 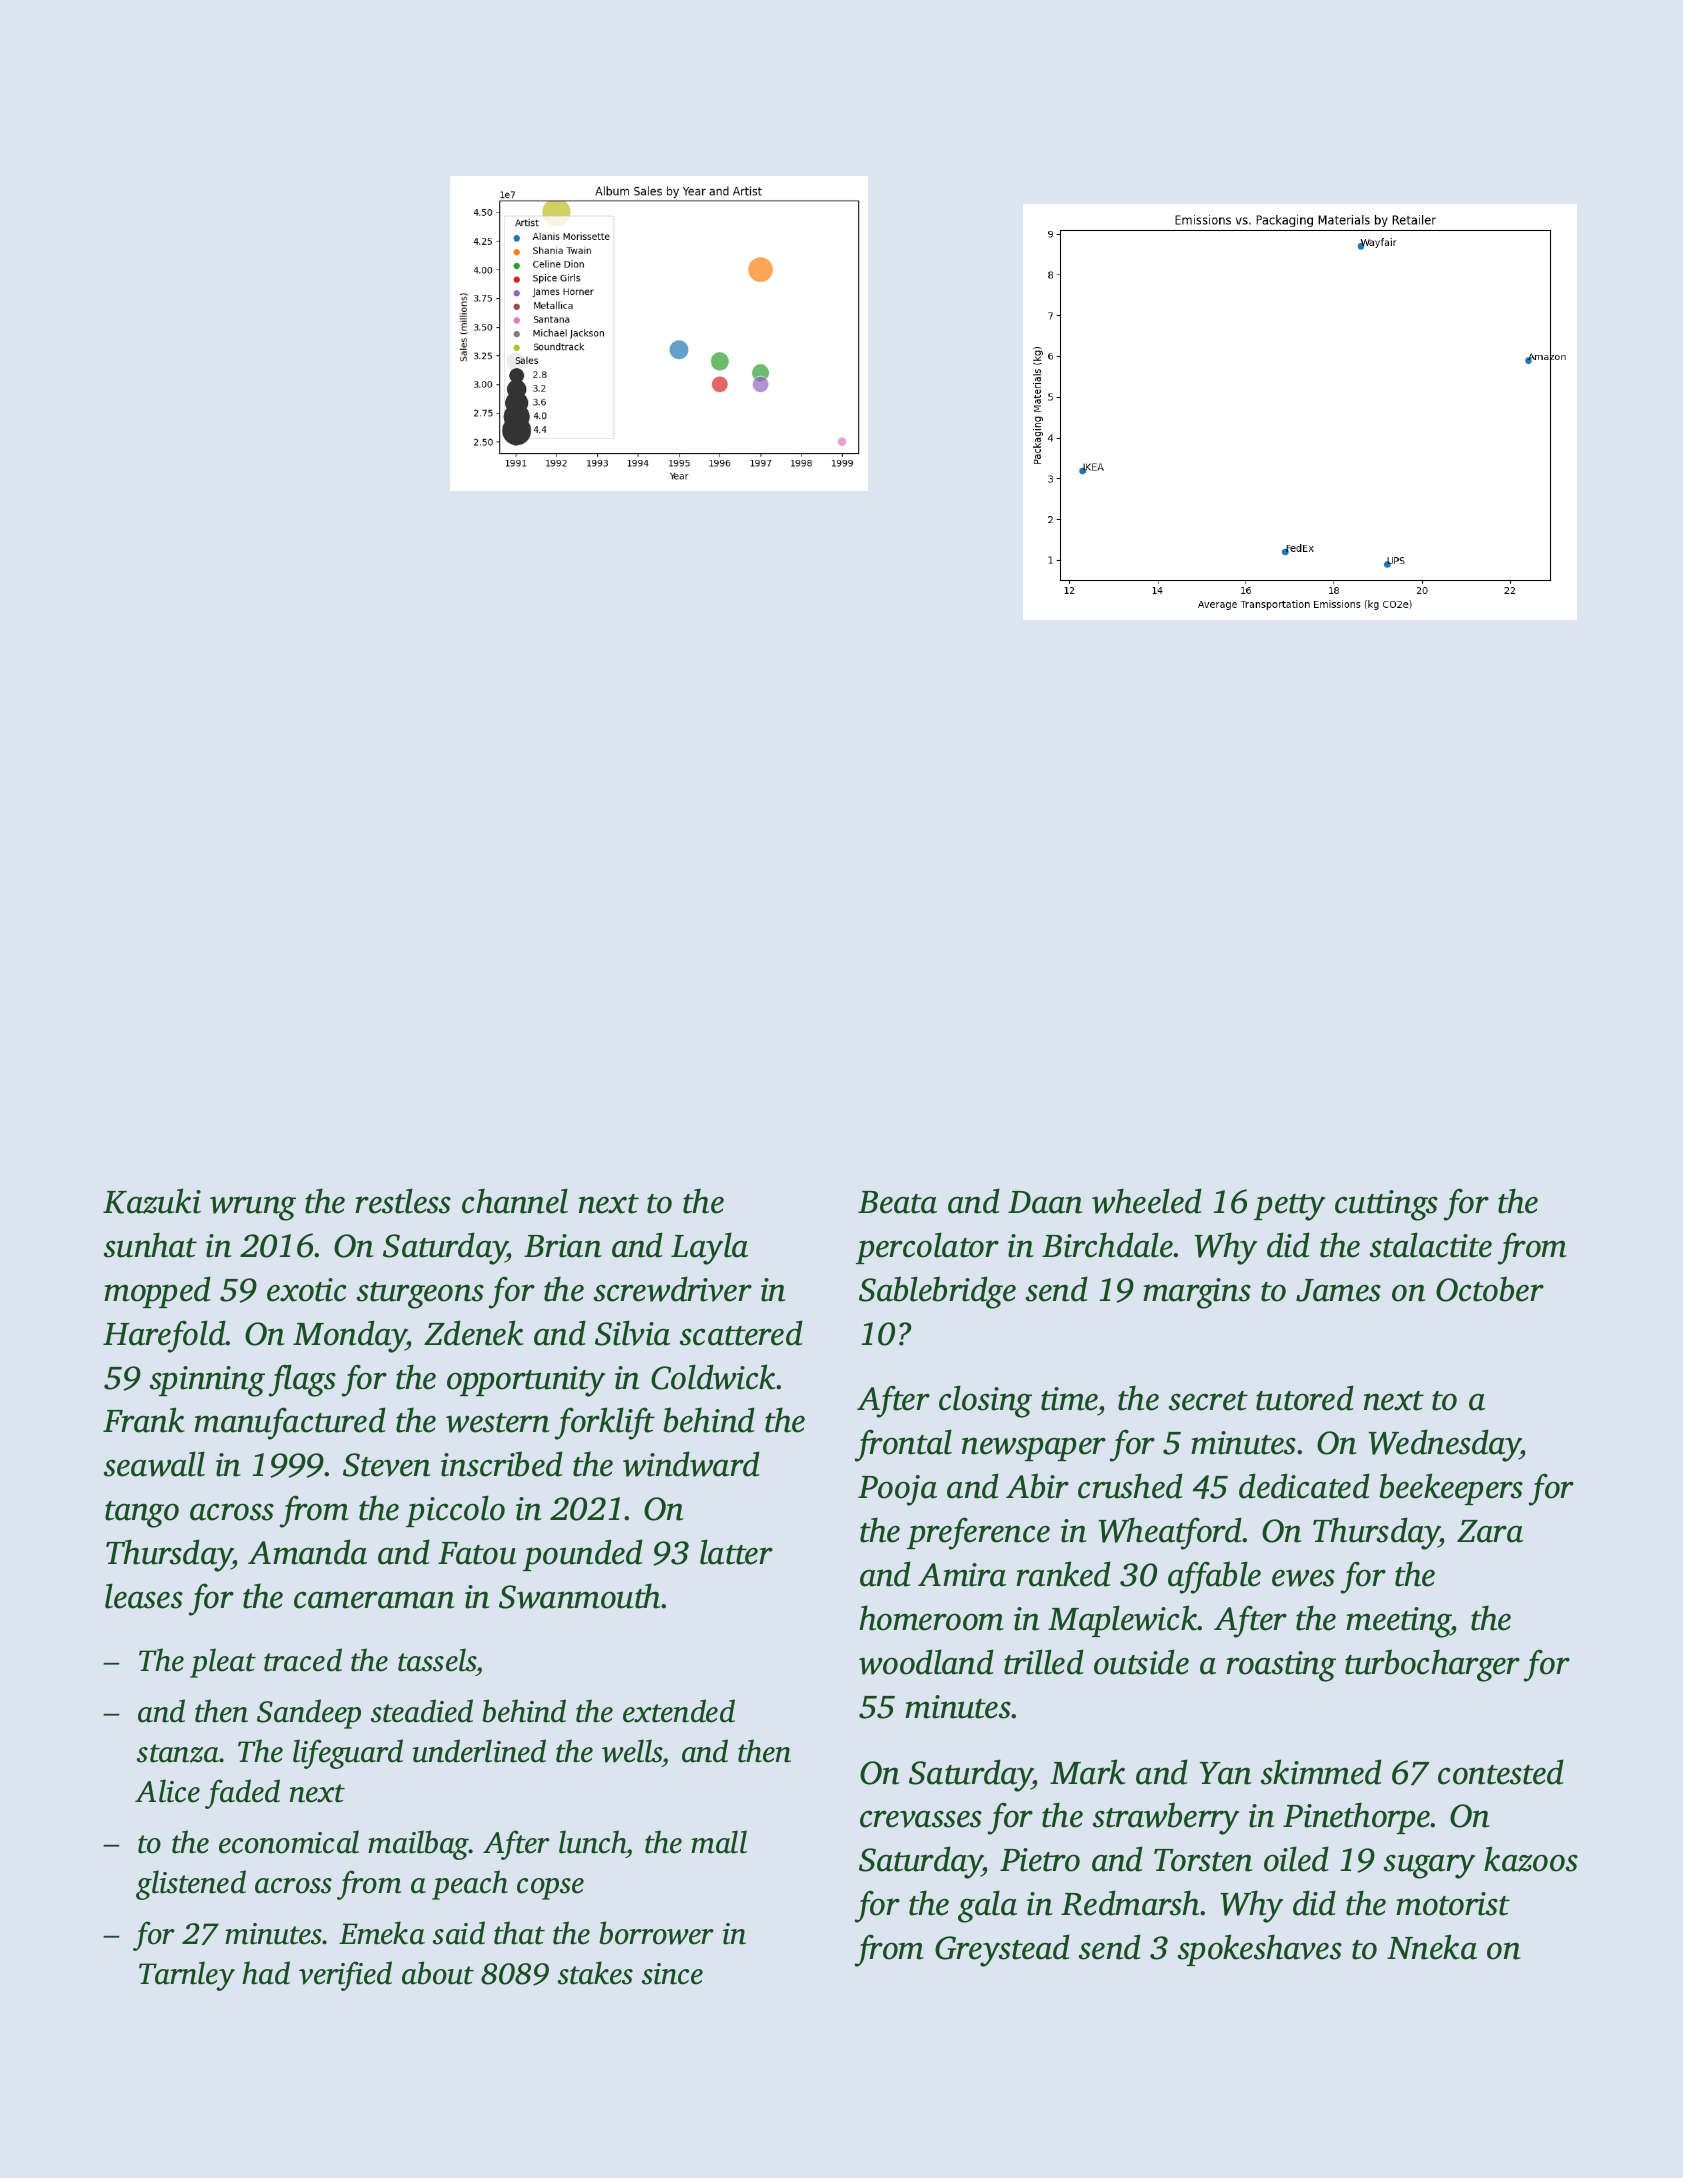 What do you see at coordinates (144, 1596) in the screenshot?
I see `leases` at bounding box center [144, 1596].
